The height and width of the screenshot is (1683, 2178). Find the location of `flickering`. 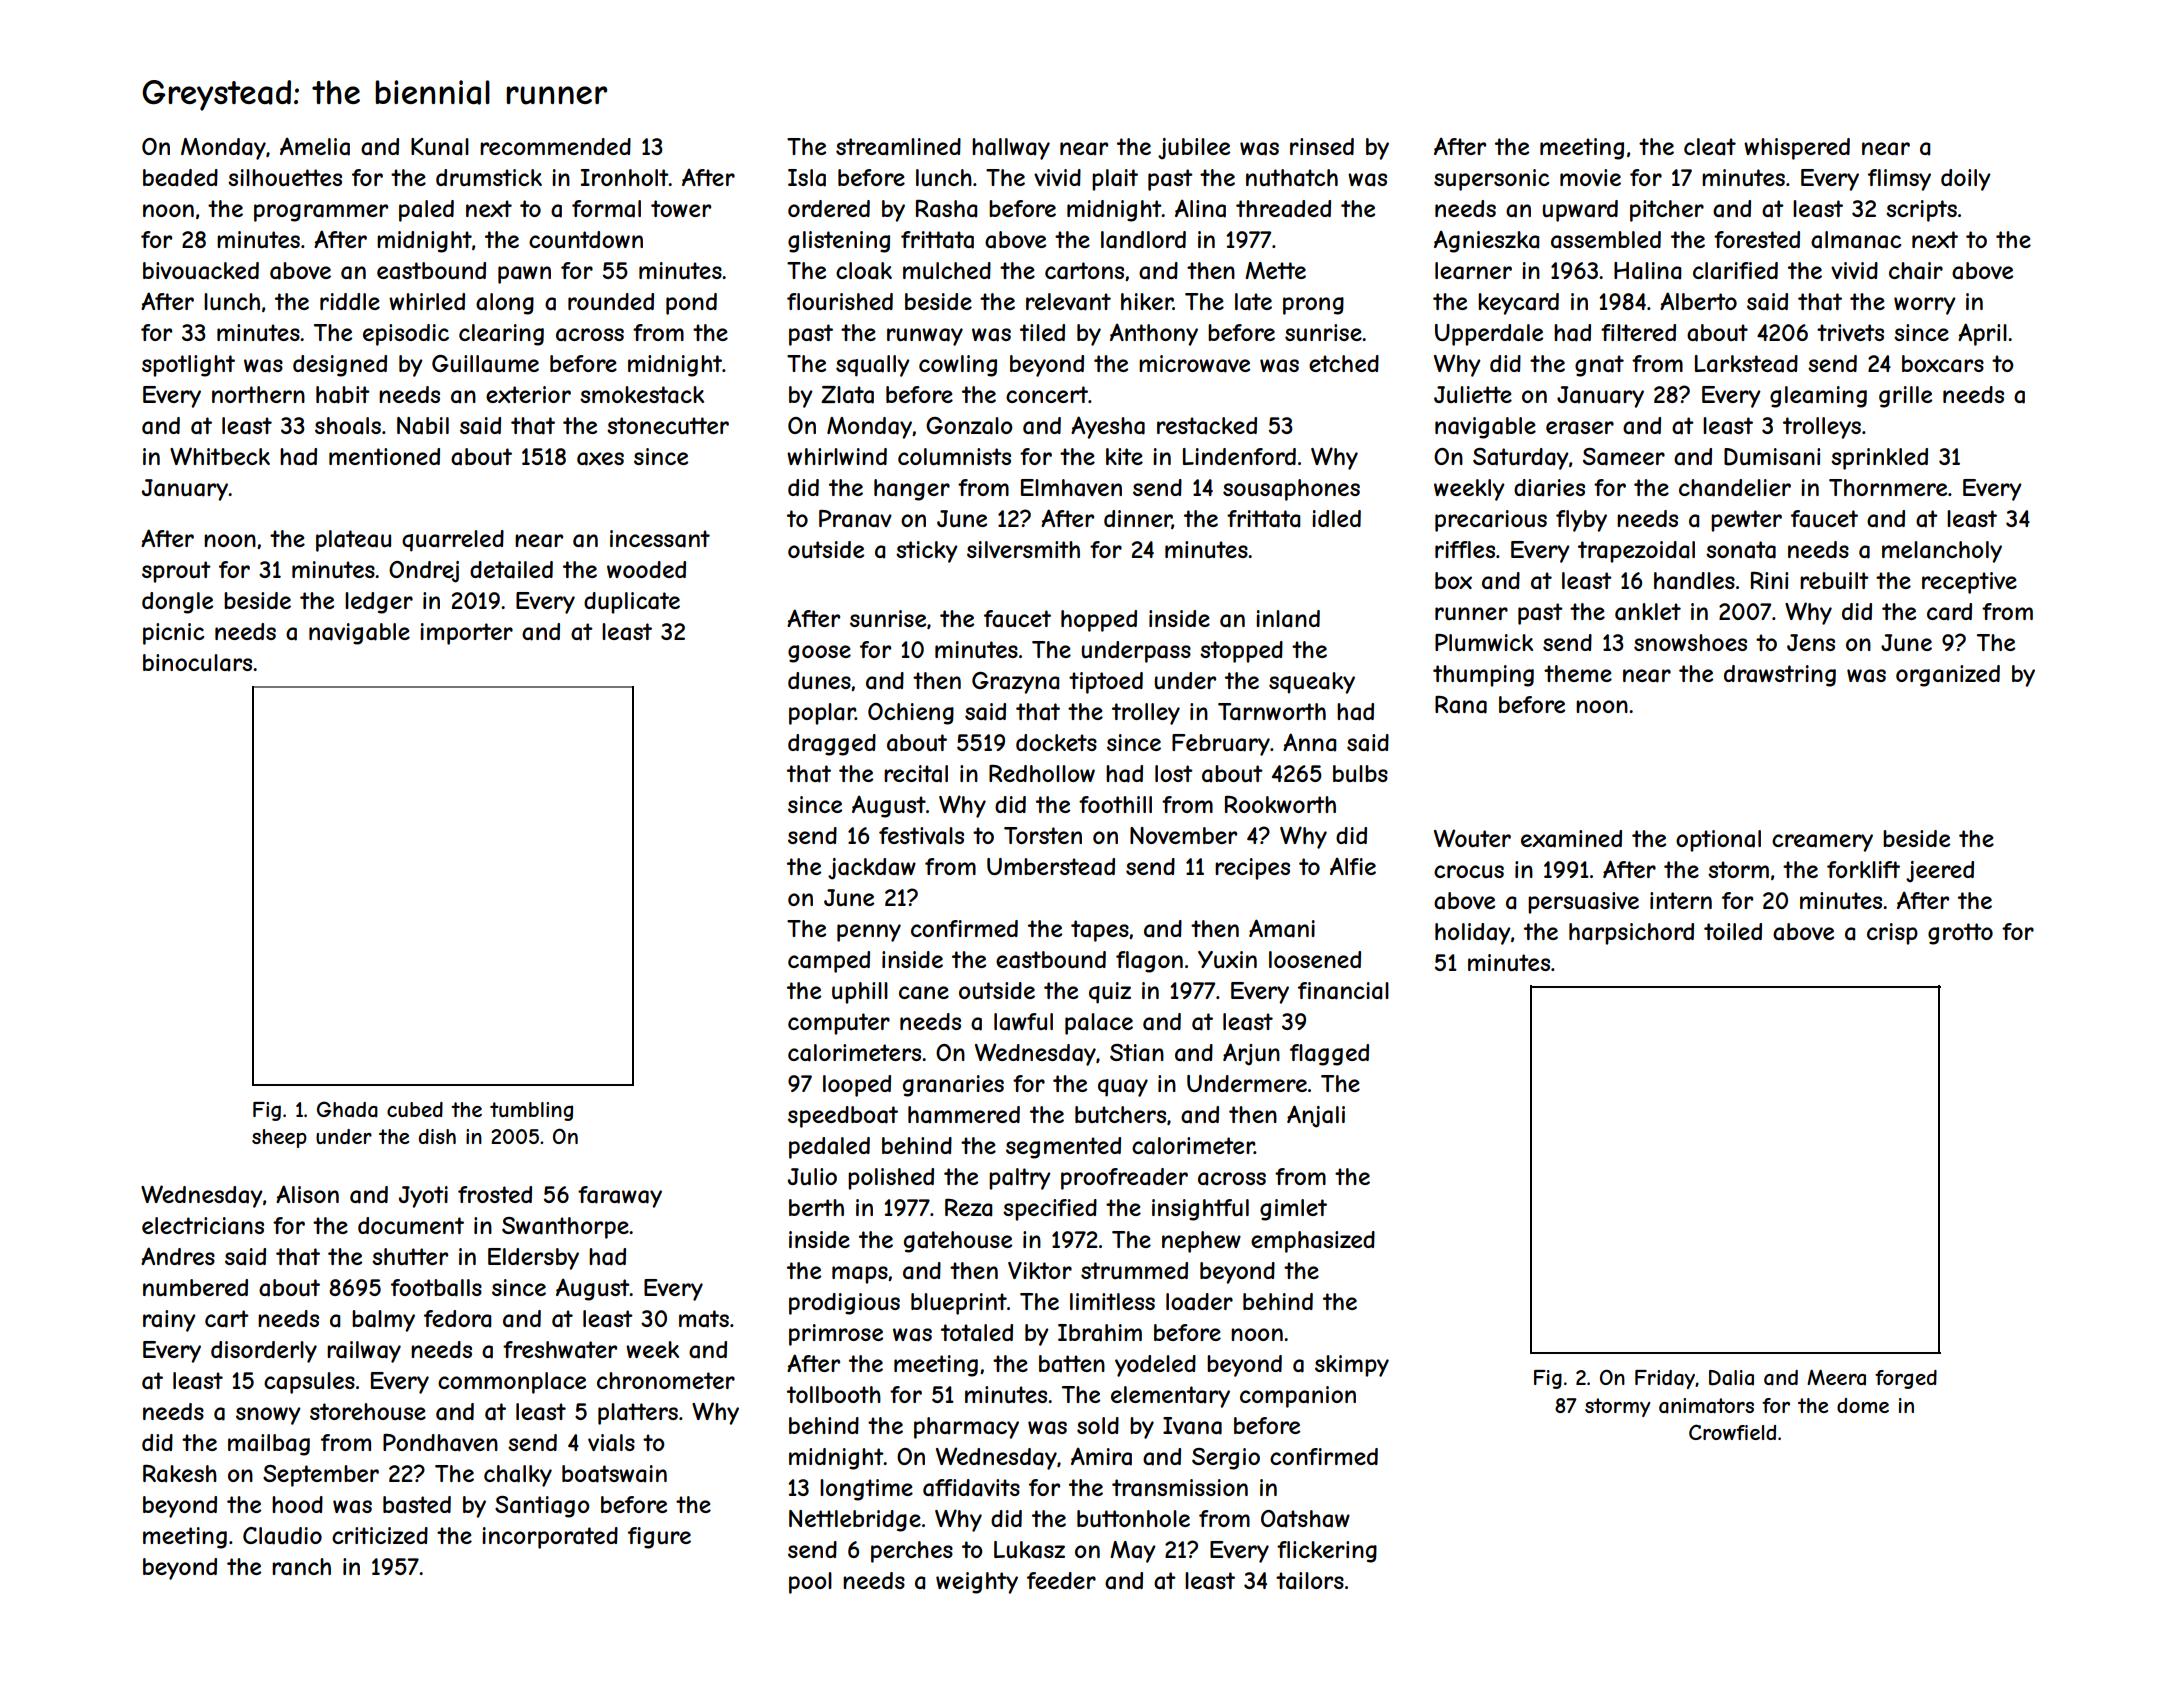

flickering is located at coordinates (1327, 1552).
